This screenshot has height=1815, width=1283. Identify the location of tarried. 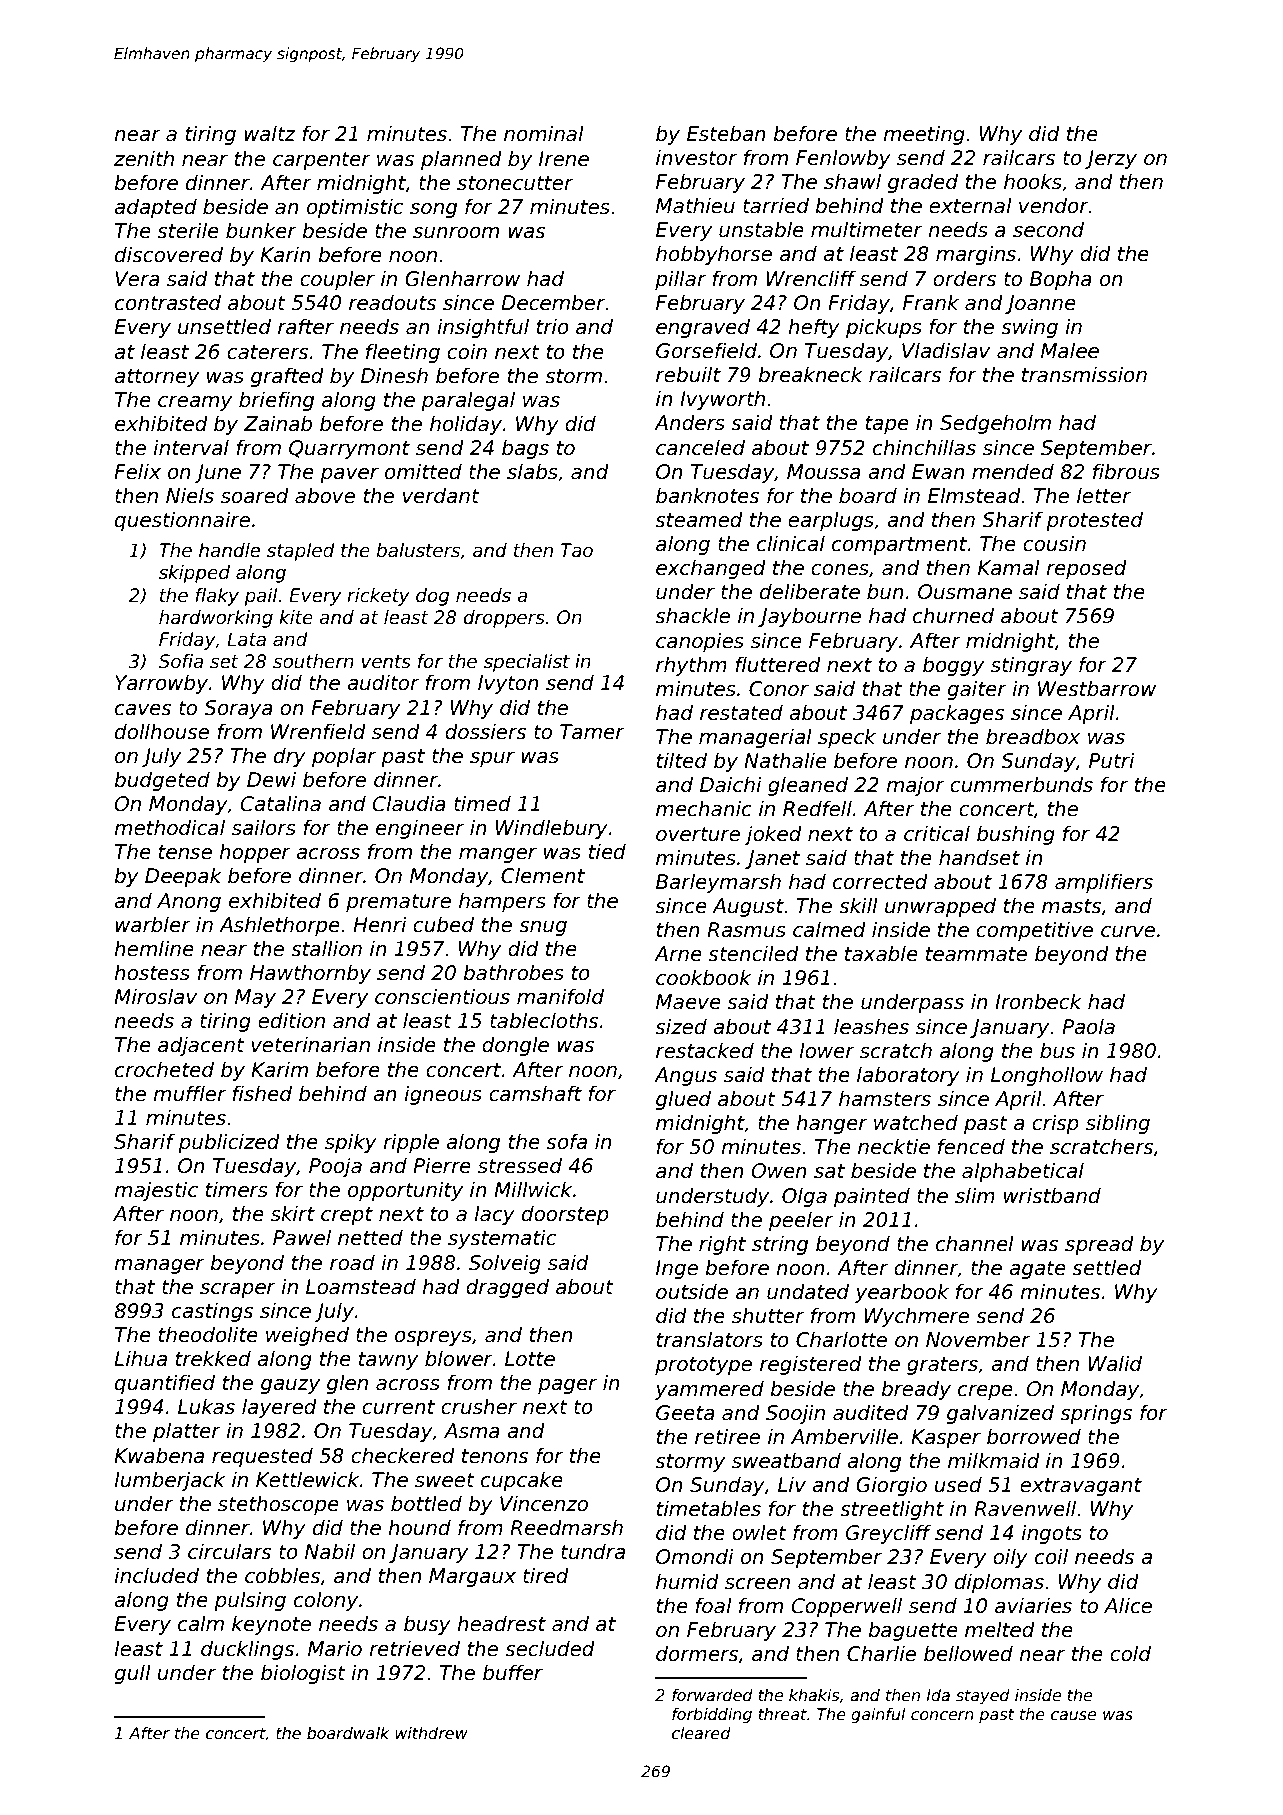
(776, 205).
